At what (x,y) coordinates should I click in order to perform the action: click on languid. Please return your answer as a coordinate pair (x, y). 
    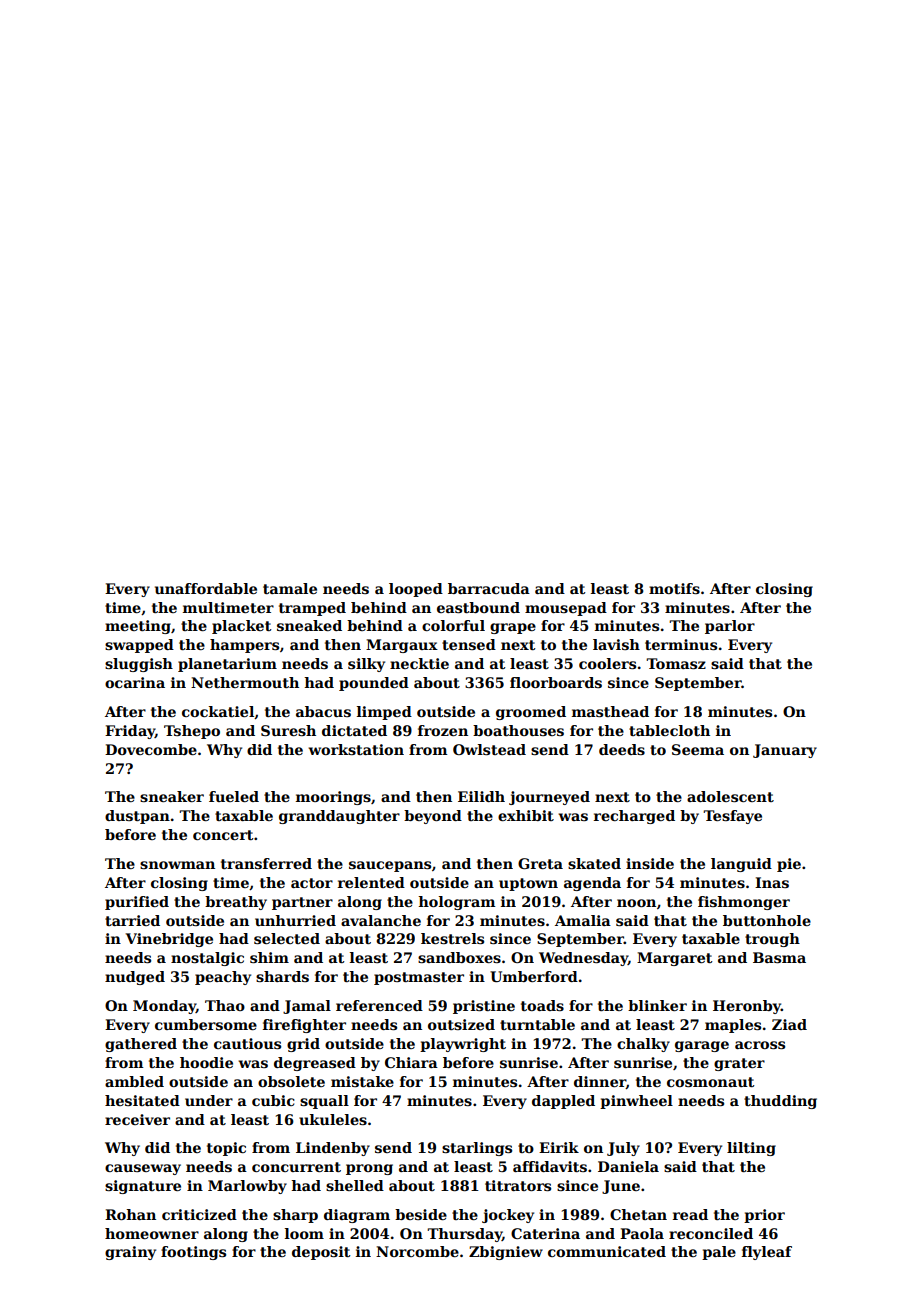
    Looking at the image, I should click on (741, 865).
